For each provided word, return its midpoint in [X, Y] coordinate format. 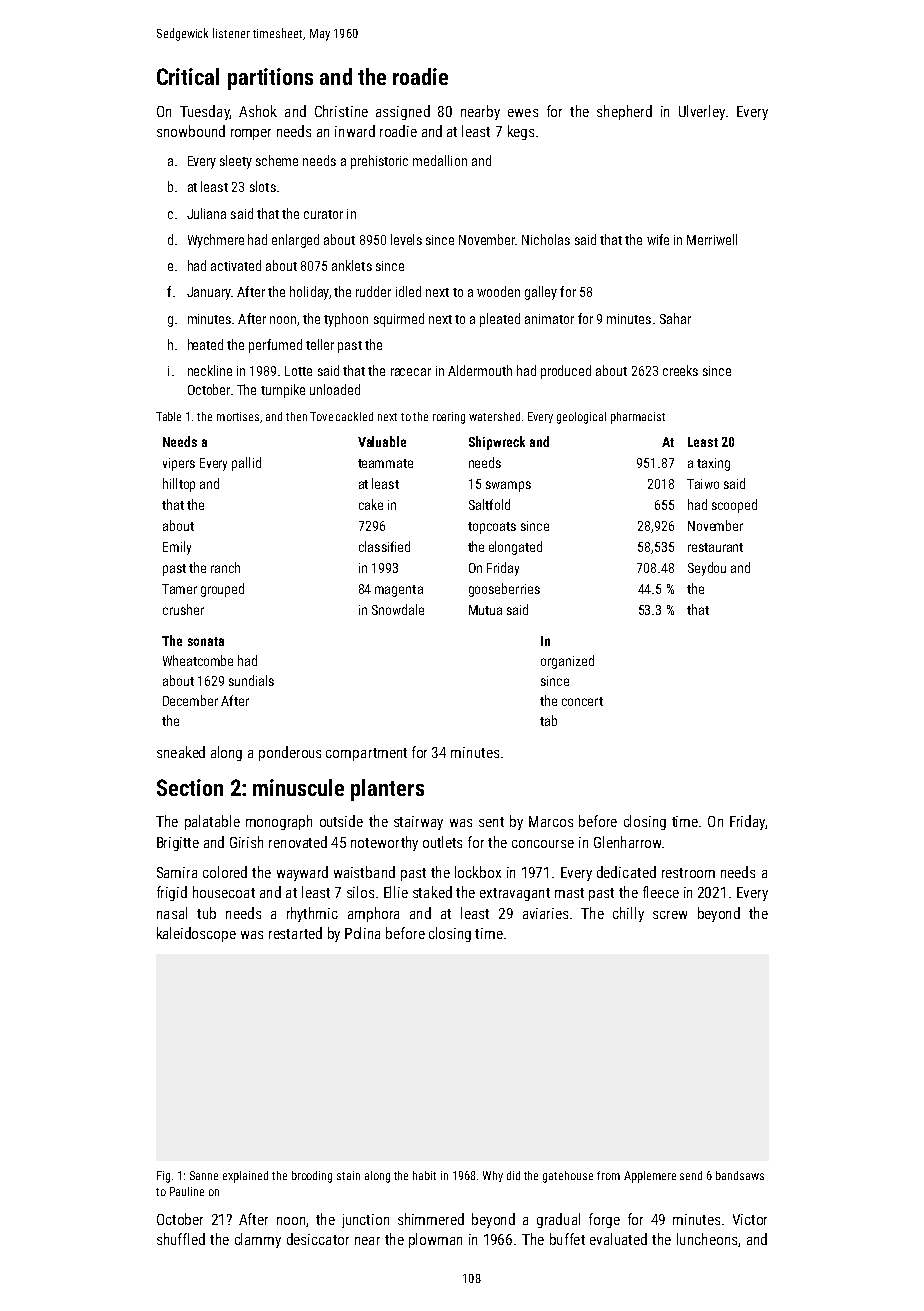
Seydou [707, 569]
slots [263, 186]
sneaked [181, 752]
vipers [179, 464]
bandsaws [740, 1175]
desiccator [318, 1239]
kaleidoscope [196, 934]
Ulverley [702, 112]
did [513, 1175]
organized [567, 662]
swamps [508, 486]
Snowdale [398, 609]
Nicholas [546, 239]
